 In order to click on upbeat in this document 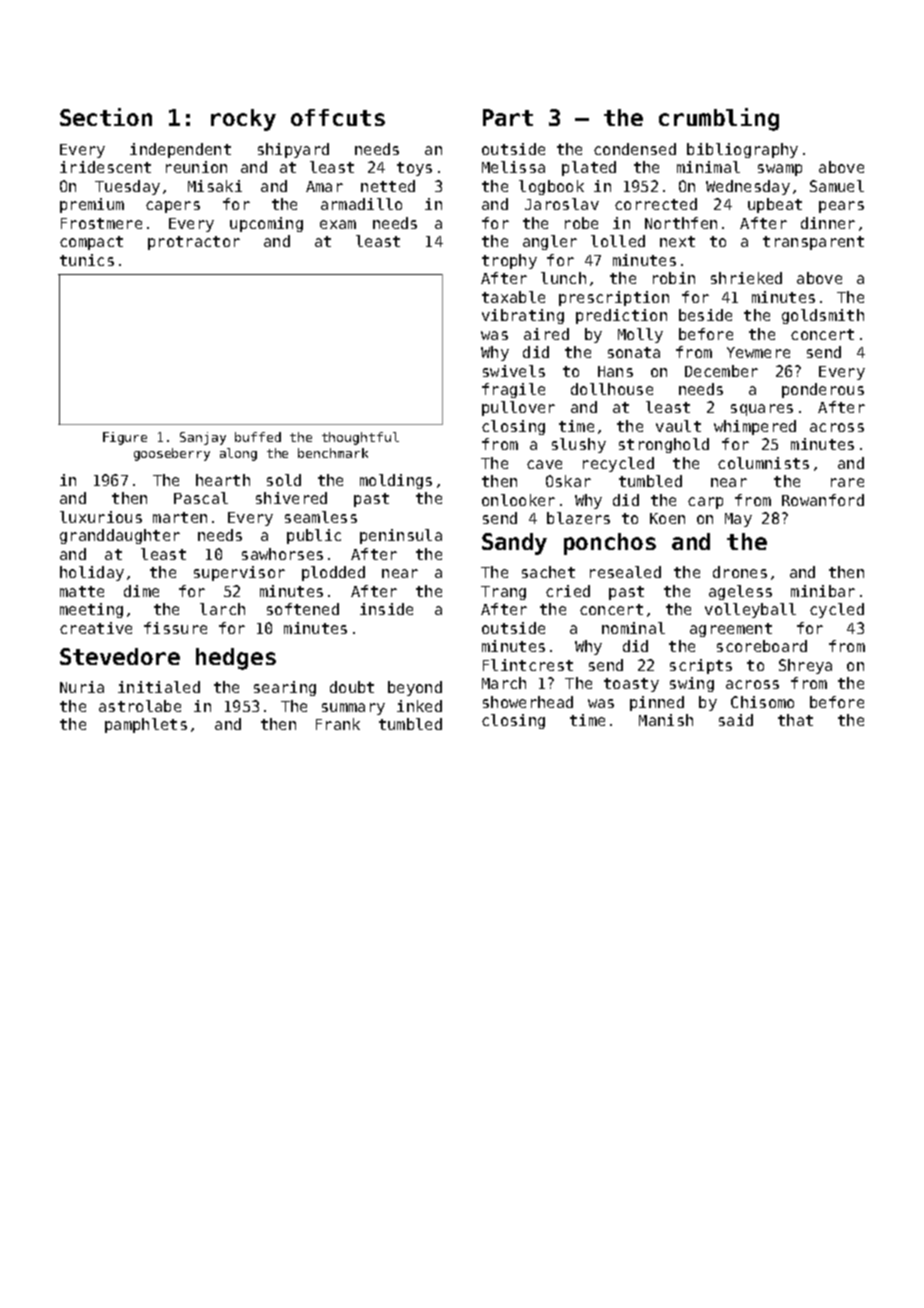, I will do `click(775, 205)`.
